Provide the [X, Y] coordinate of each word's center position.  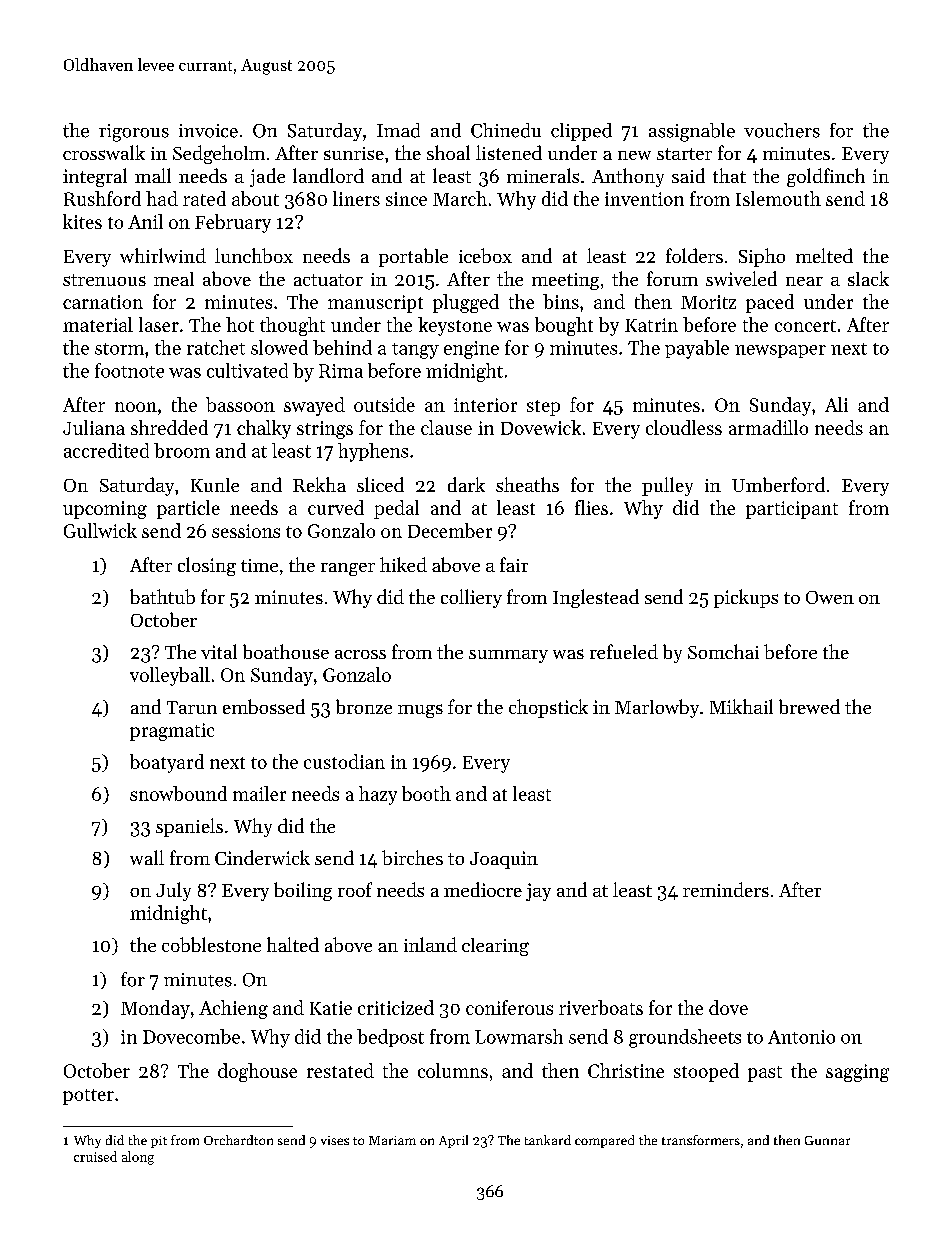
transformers [701, 1140]
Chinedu [506, 130]
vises [335, 1140]
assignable [692, 132]
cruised [95, 1156]
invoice [208, 131]
